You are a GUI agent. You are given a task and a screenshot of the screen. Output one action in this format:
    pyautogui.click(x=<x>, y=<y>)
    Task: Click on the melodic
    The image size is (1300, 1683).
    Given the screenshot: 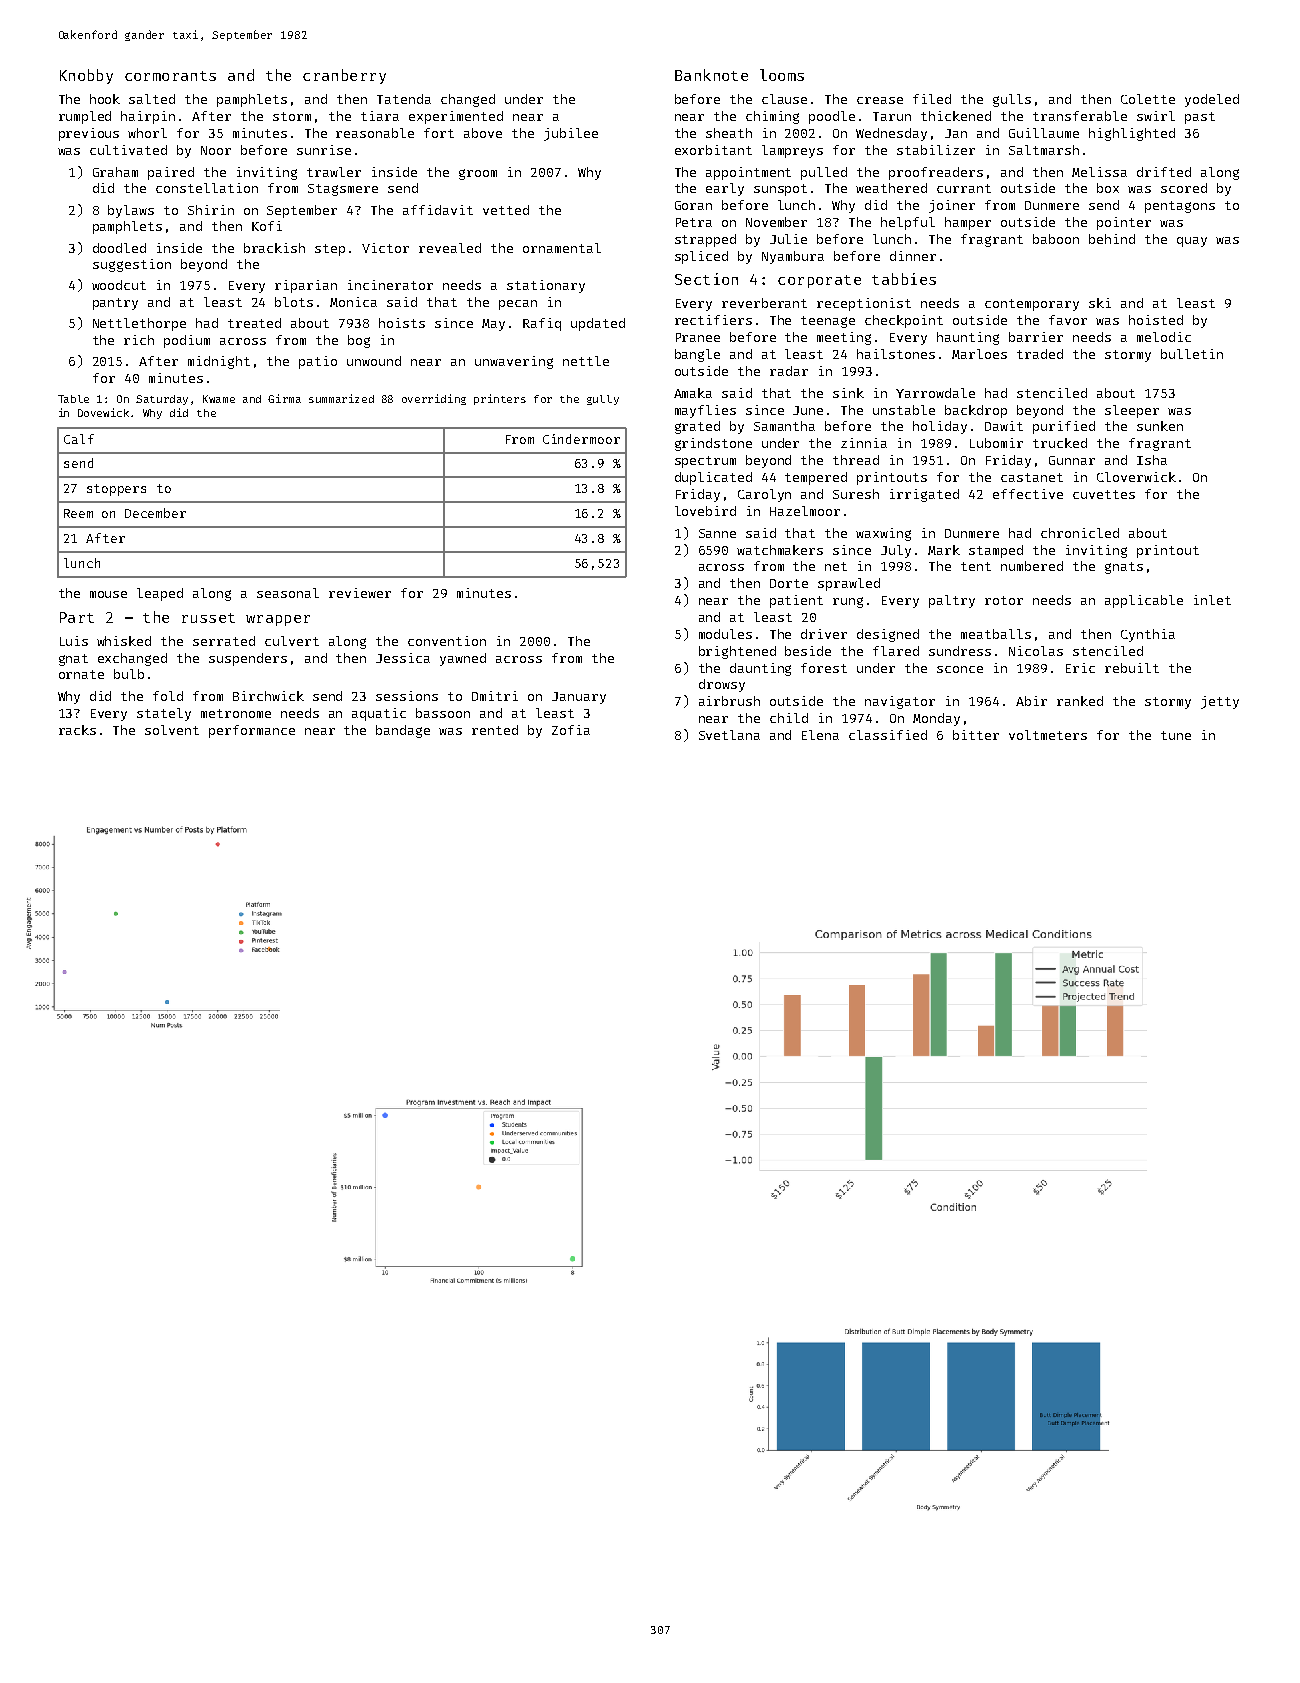 What is the action you would take?
    pyautogui.click(x=1164, y=337)
